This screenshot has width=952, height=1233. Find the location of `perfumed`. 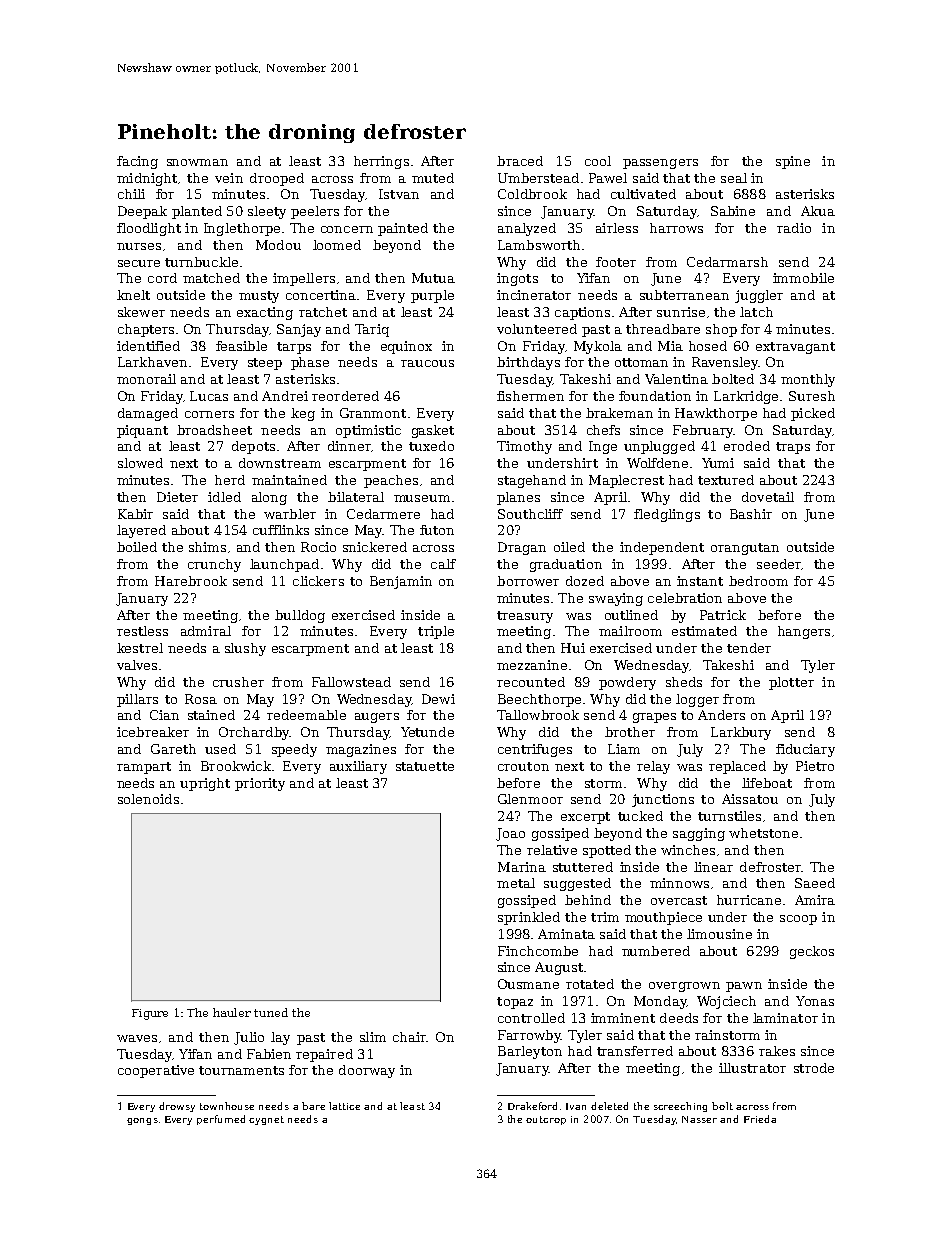

perfumed is located at coordinates (221, 1120).
